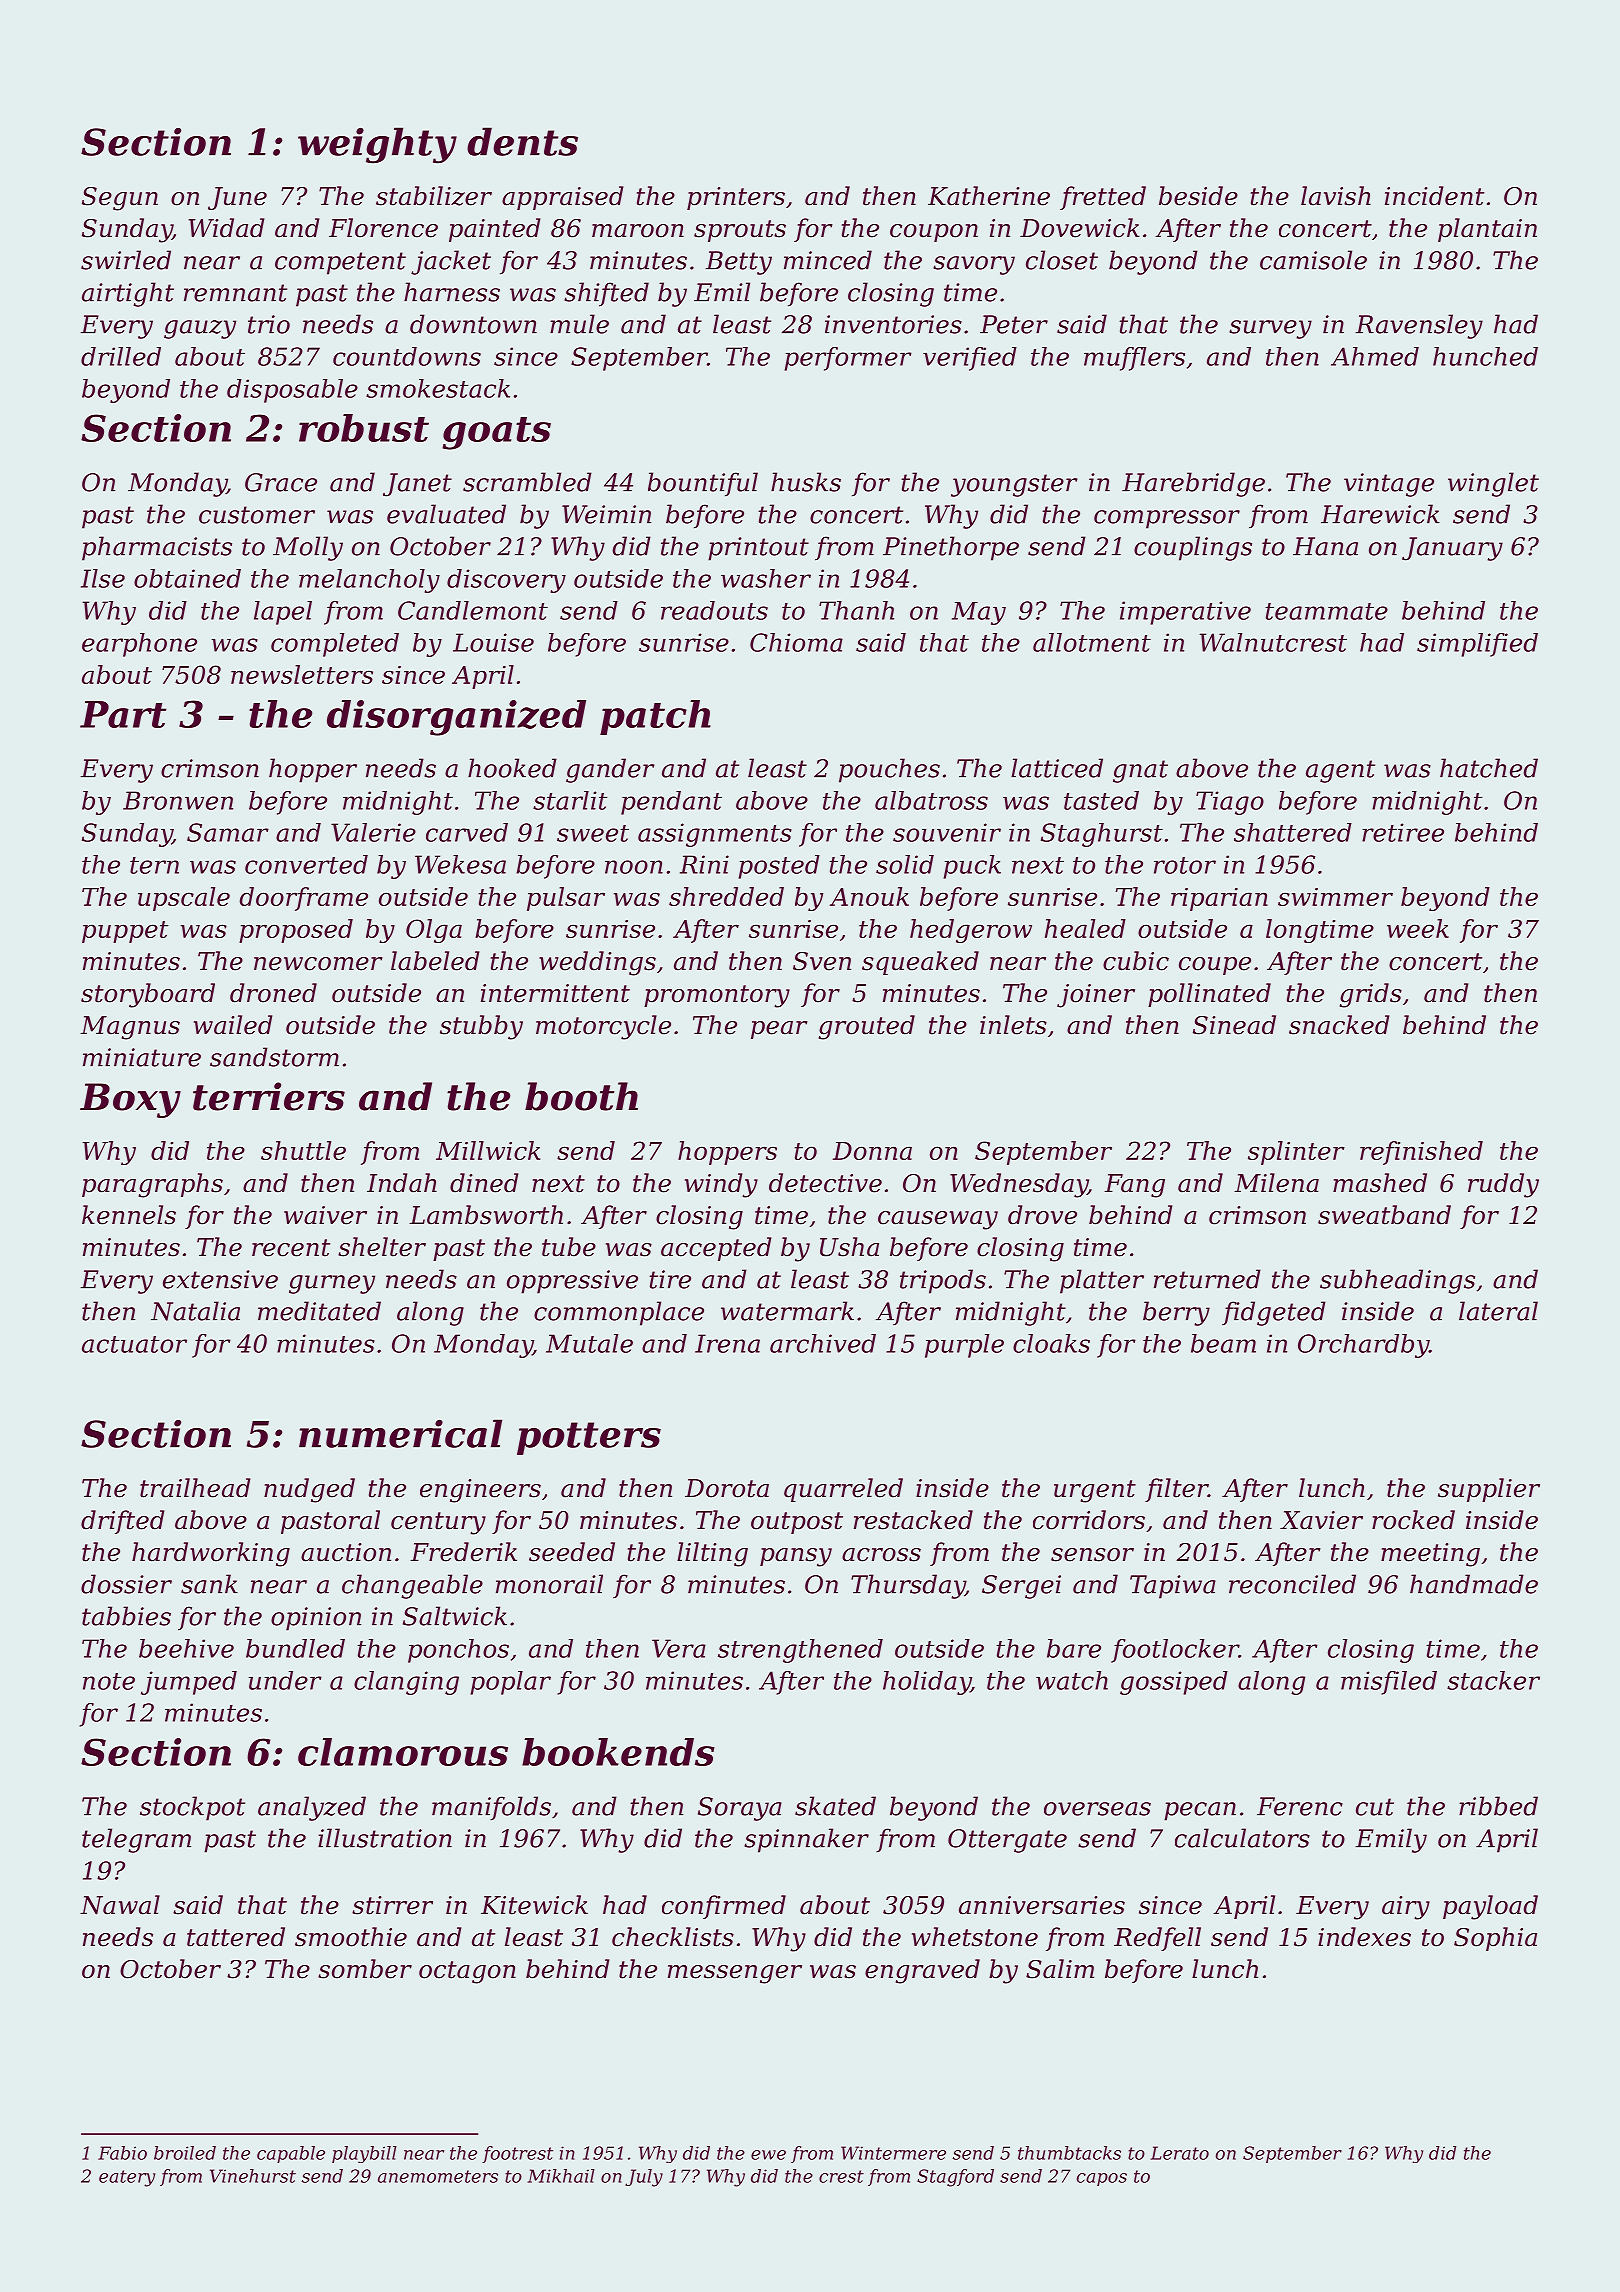 This screenshot has height=2292, width=1620. I want to click on Grace, so click(281, 482).
